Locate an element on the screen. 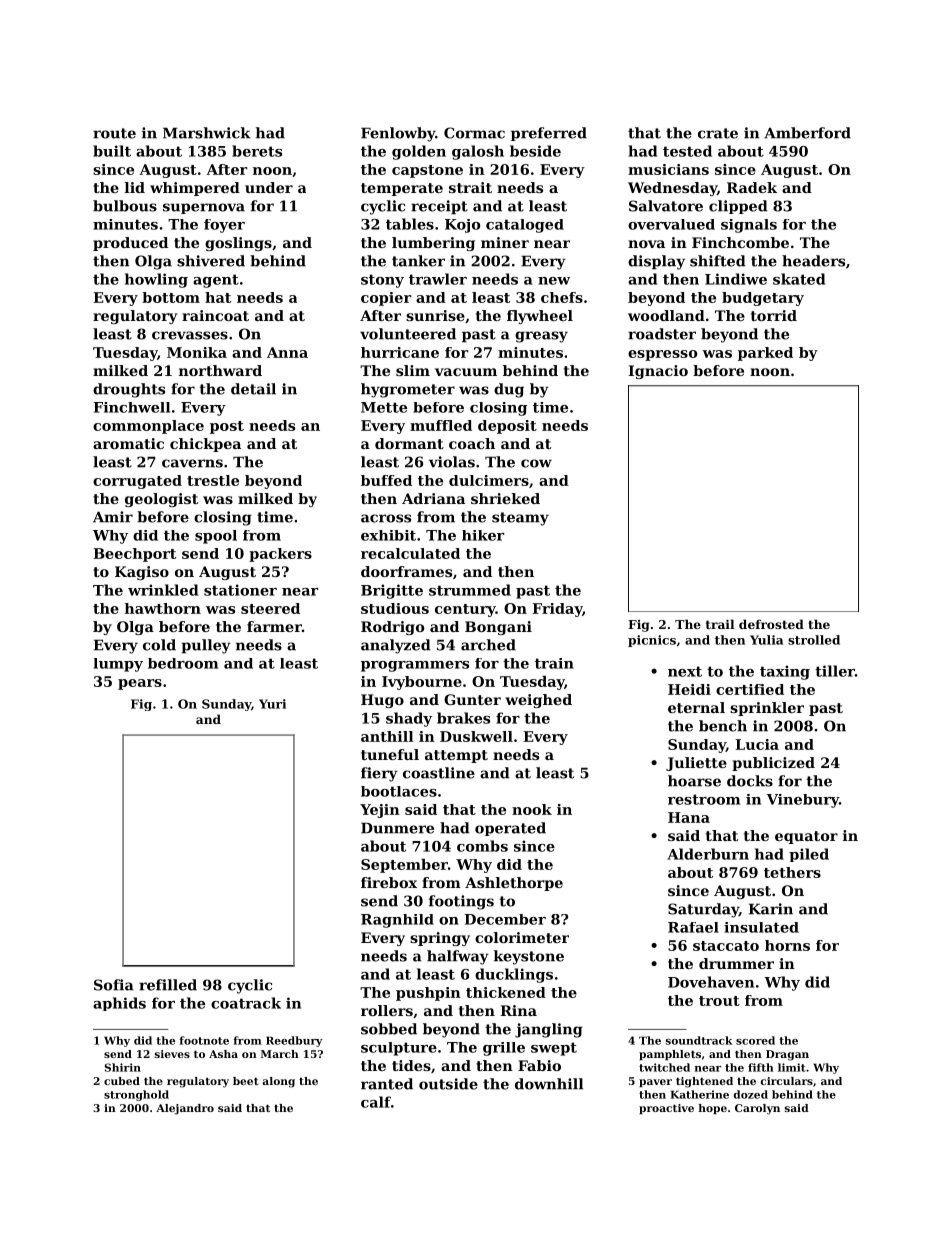  crate is located at coordinates (718, 133).
